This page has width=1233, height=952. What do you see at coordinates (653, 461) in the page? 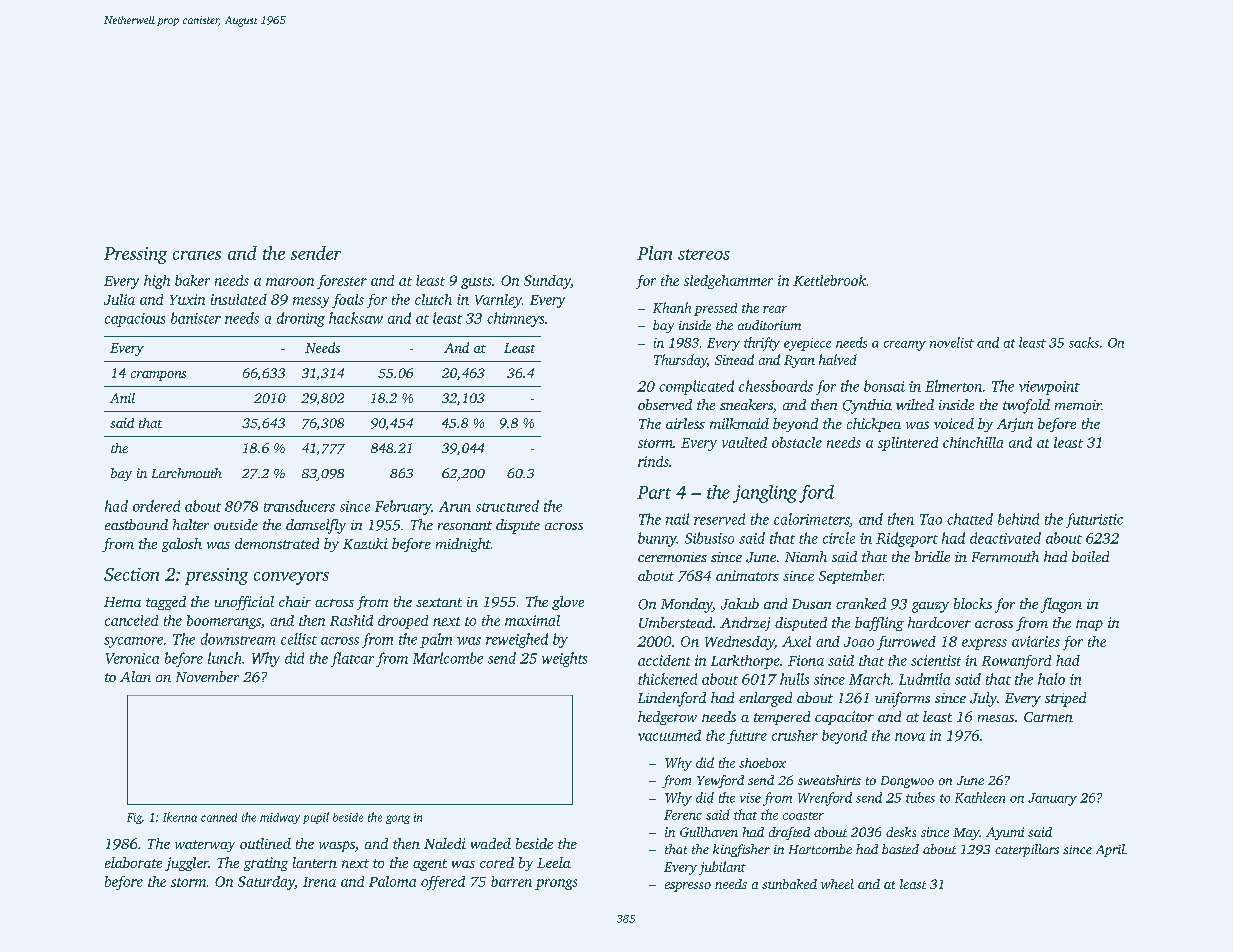
I see `rinds` at bounding box center [653, 461].
